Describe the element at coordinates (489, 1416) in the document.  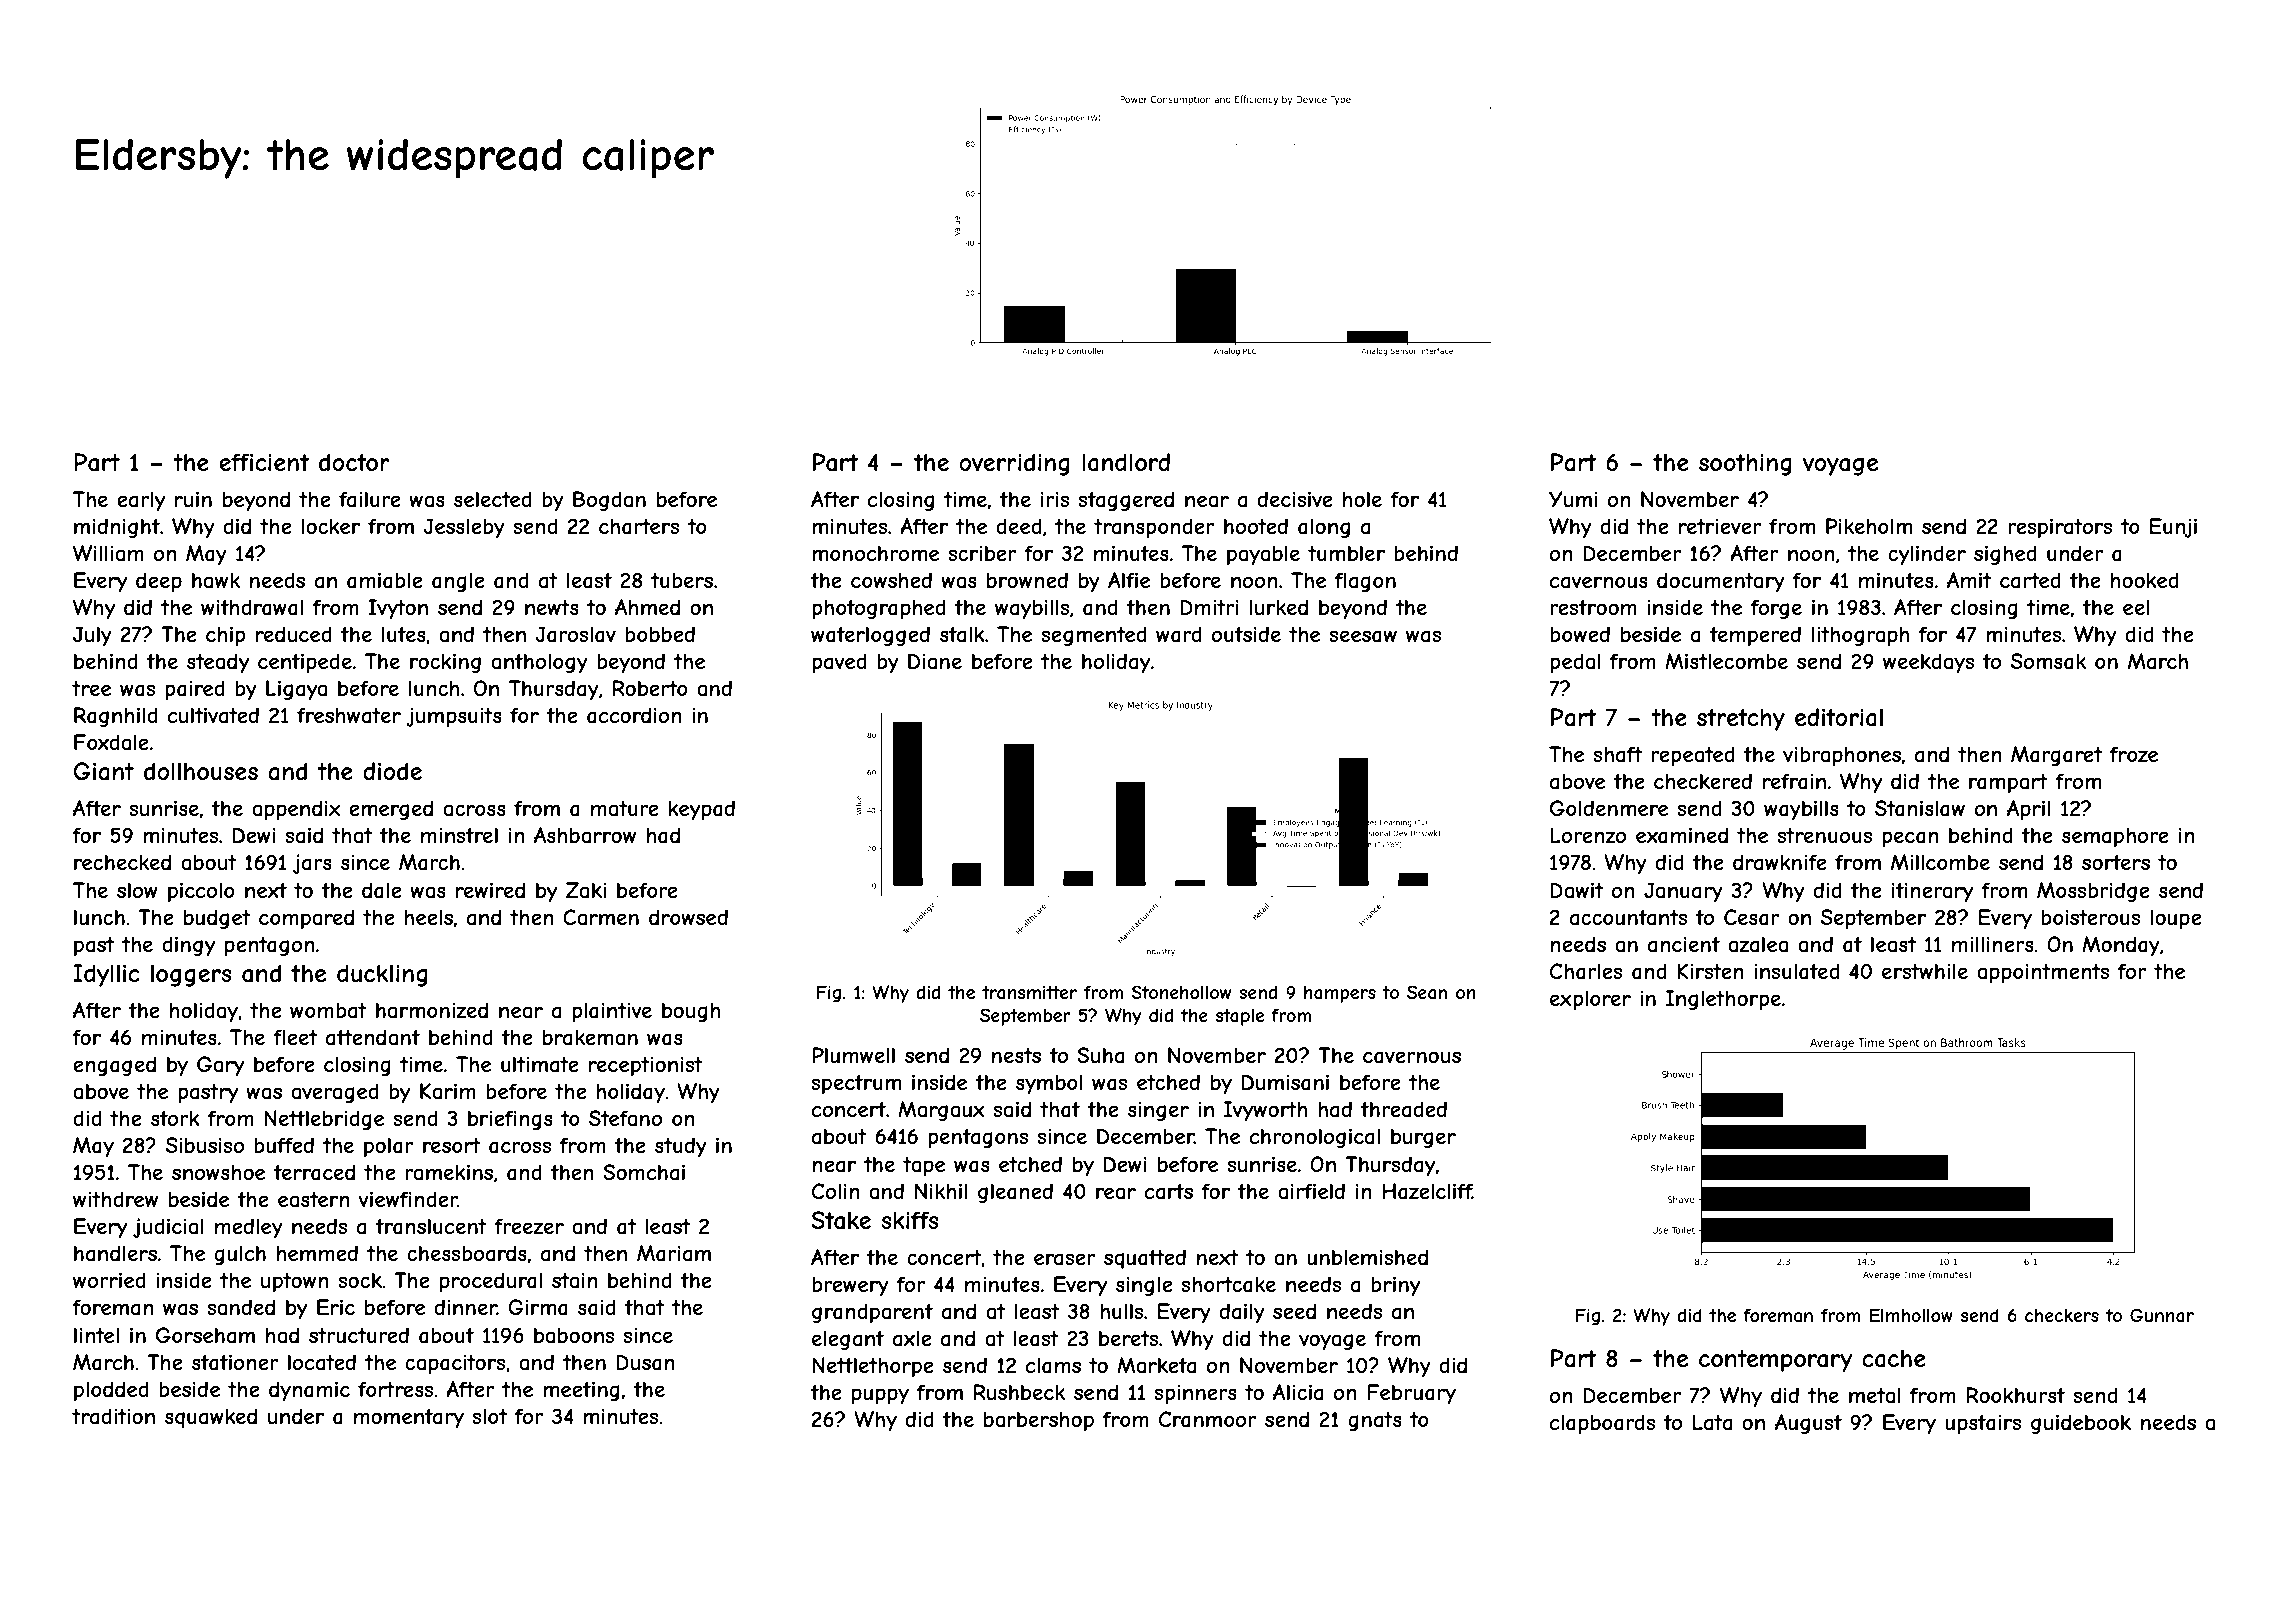
I see `slot` at that location.
